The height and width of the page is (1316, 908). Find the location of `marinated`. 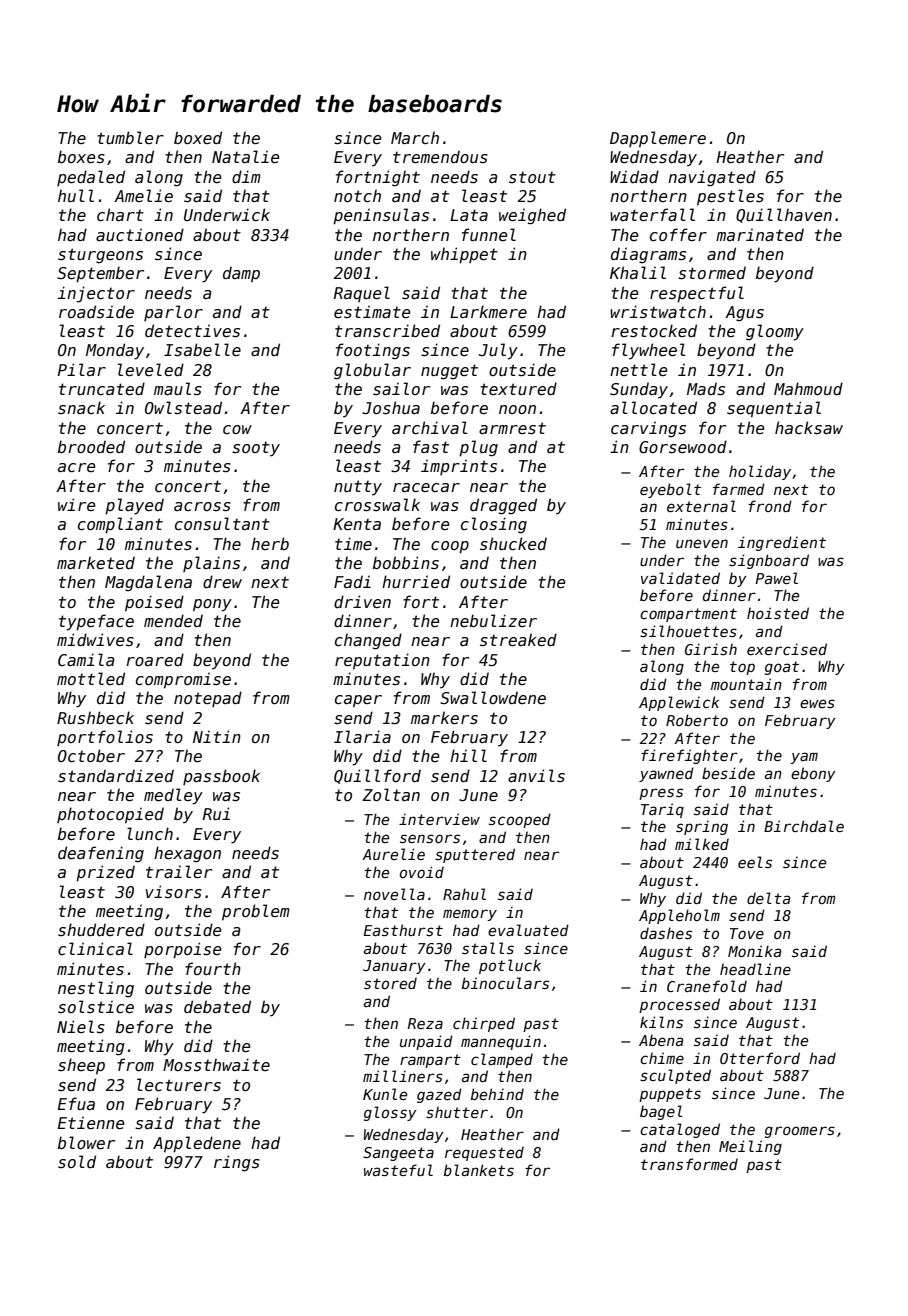

marinated is located at coordinates (760, 235).
